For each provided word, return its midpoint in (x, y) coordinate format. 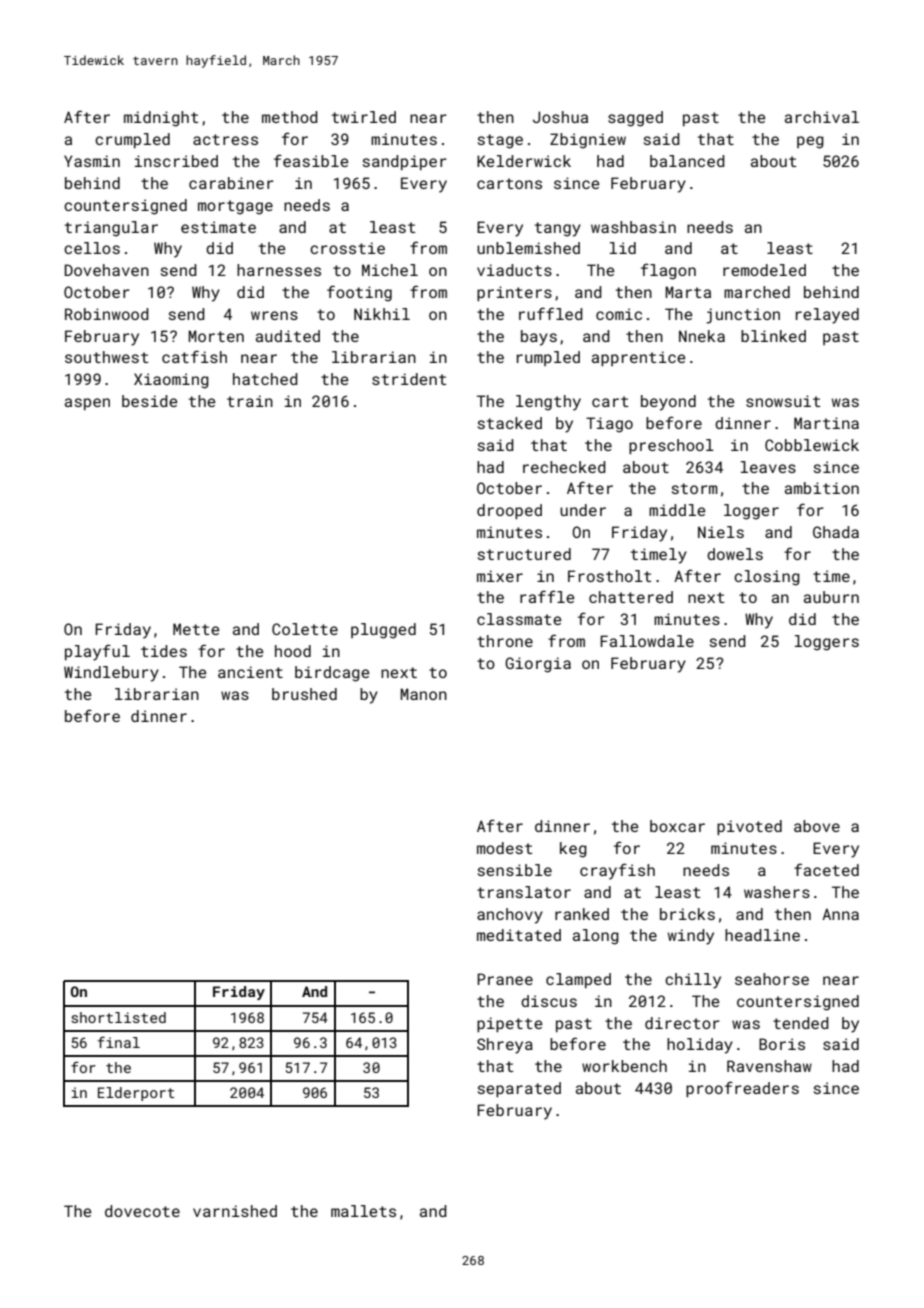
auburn (831, 597)
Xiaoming (171, 381)
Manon (423, 694)
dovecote (142, 1211)
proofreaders (742, 1089)
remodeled (764, 270)
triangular (111, 229)
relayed (827, 316)
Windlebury (111, 674)
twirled (364, 117)
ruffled (551, 313)
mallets (363, 1211)
